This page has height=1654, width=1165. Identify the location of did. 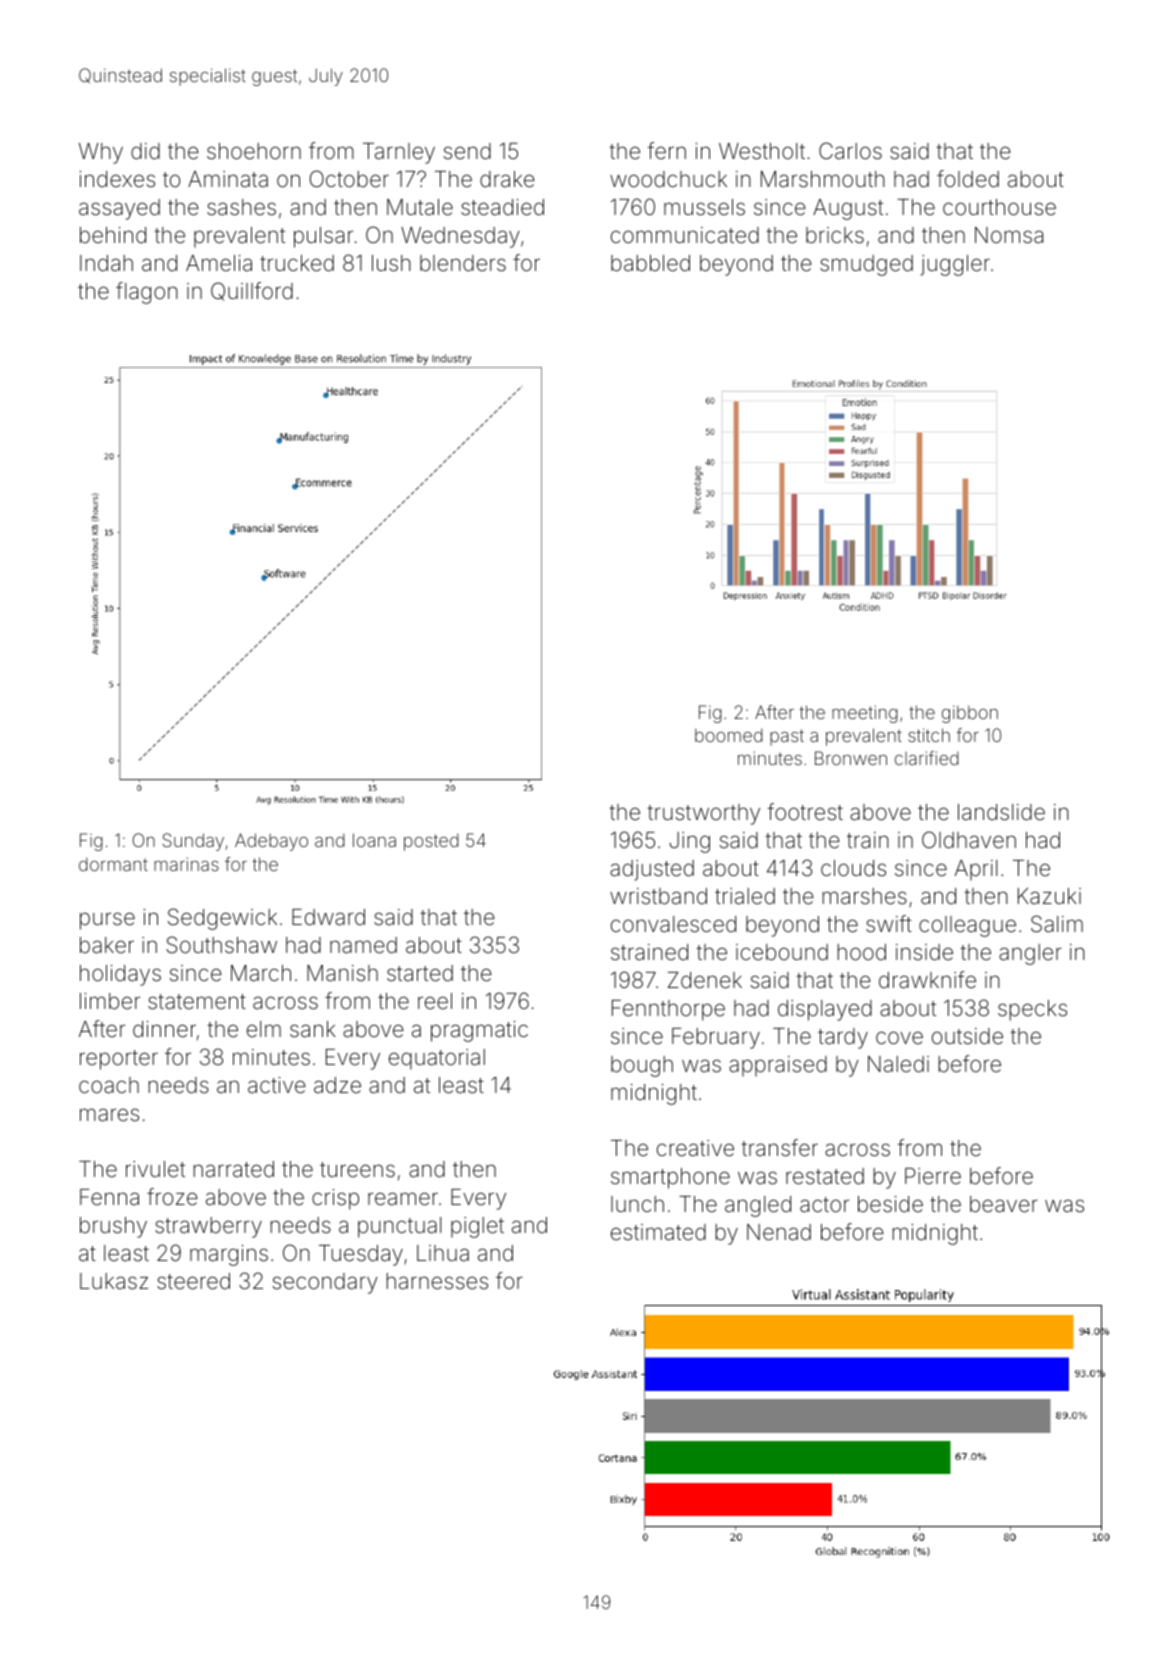
(145, 151).
